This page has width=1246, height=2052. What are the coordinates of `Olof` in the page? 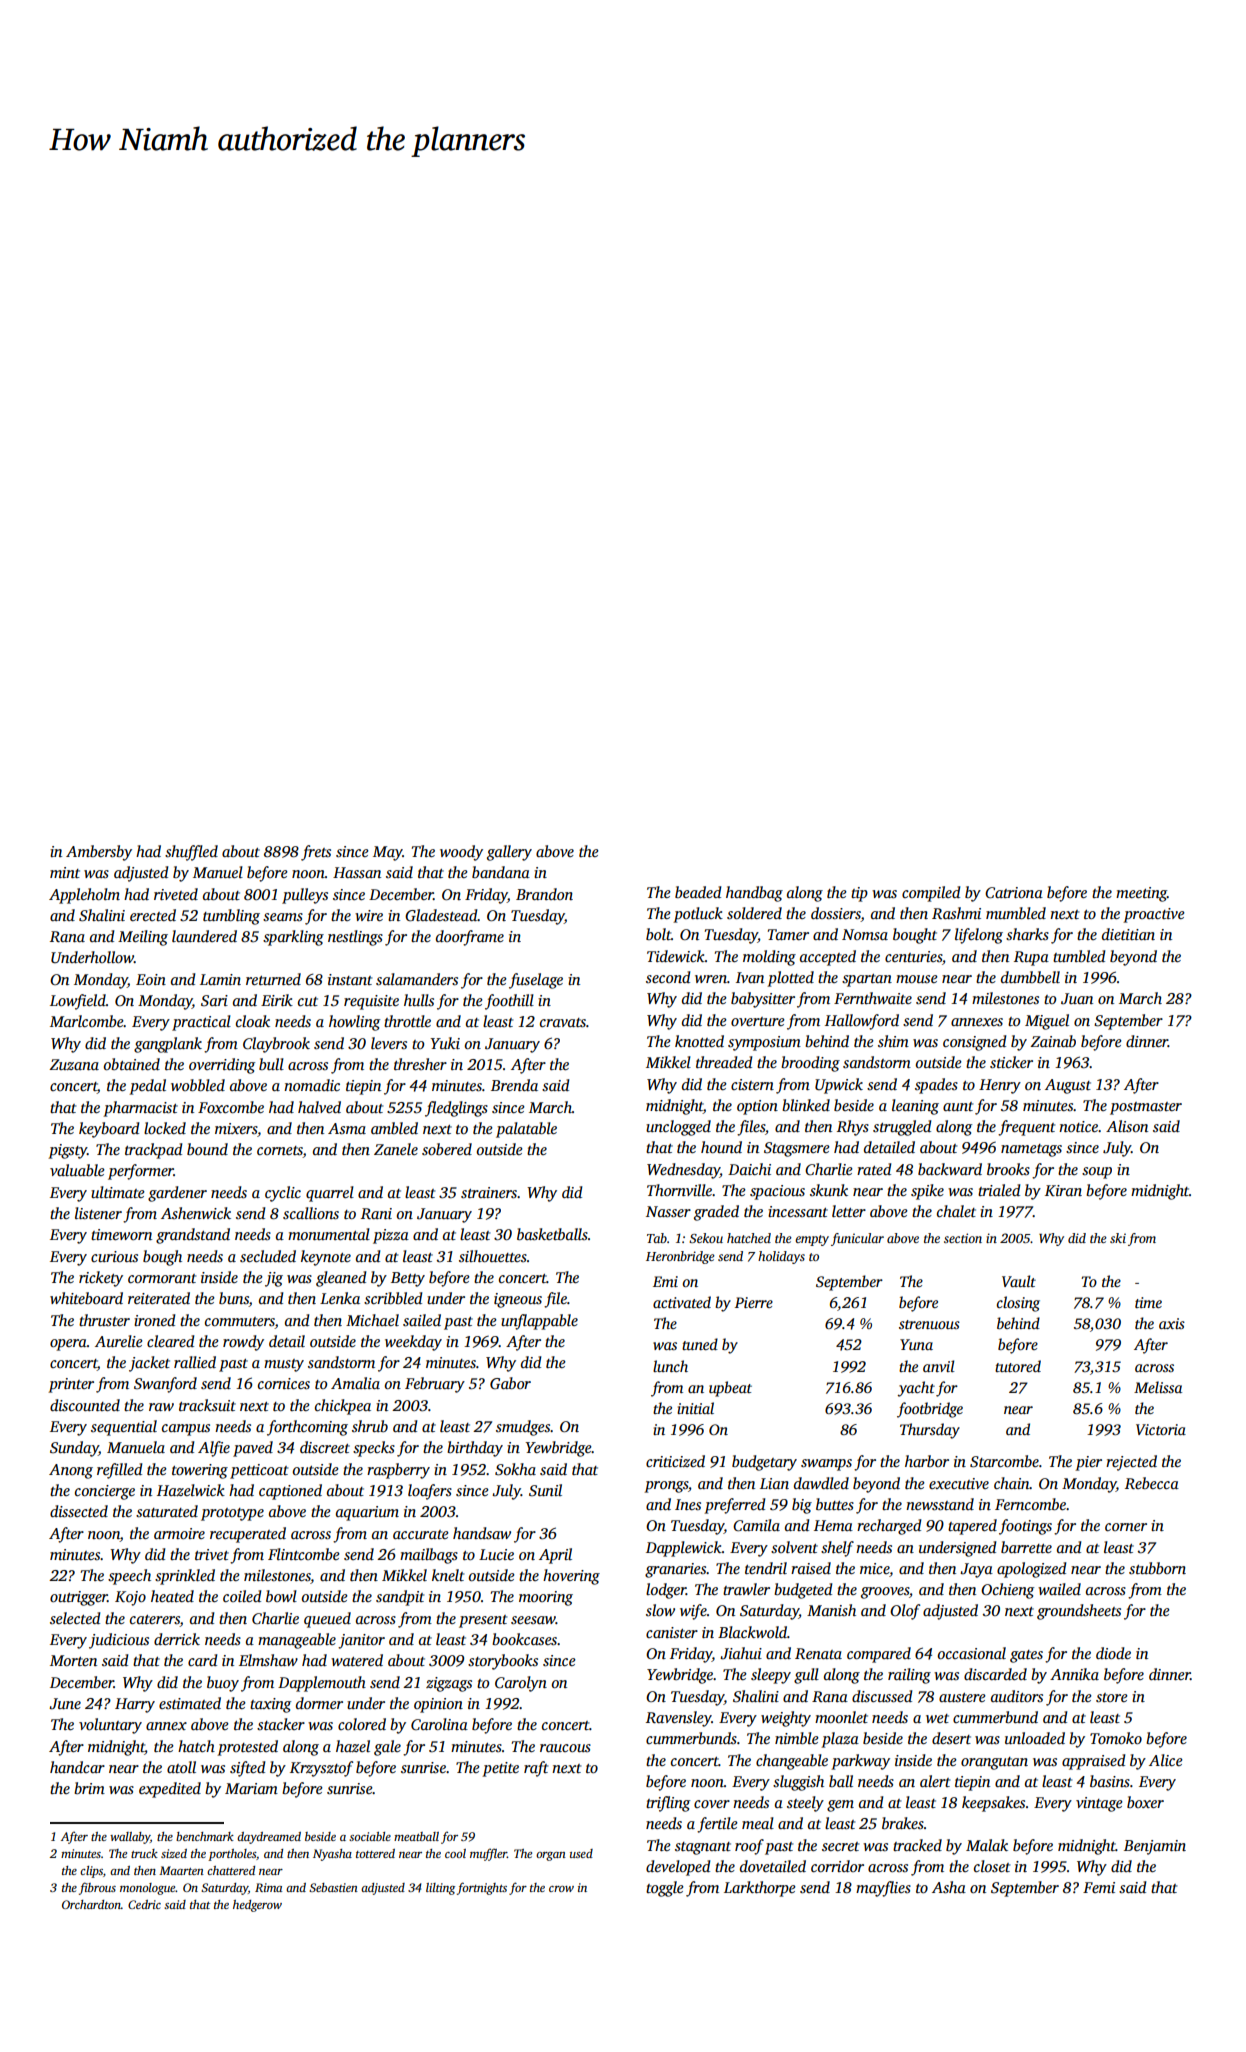 It's located at (905, 1612).
